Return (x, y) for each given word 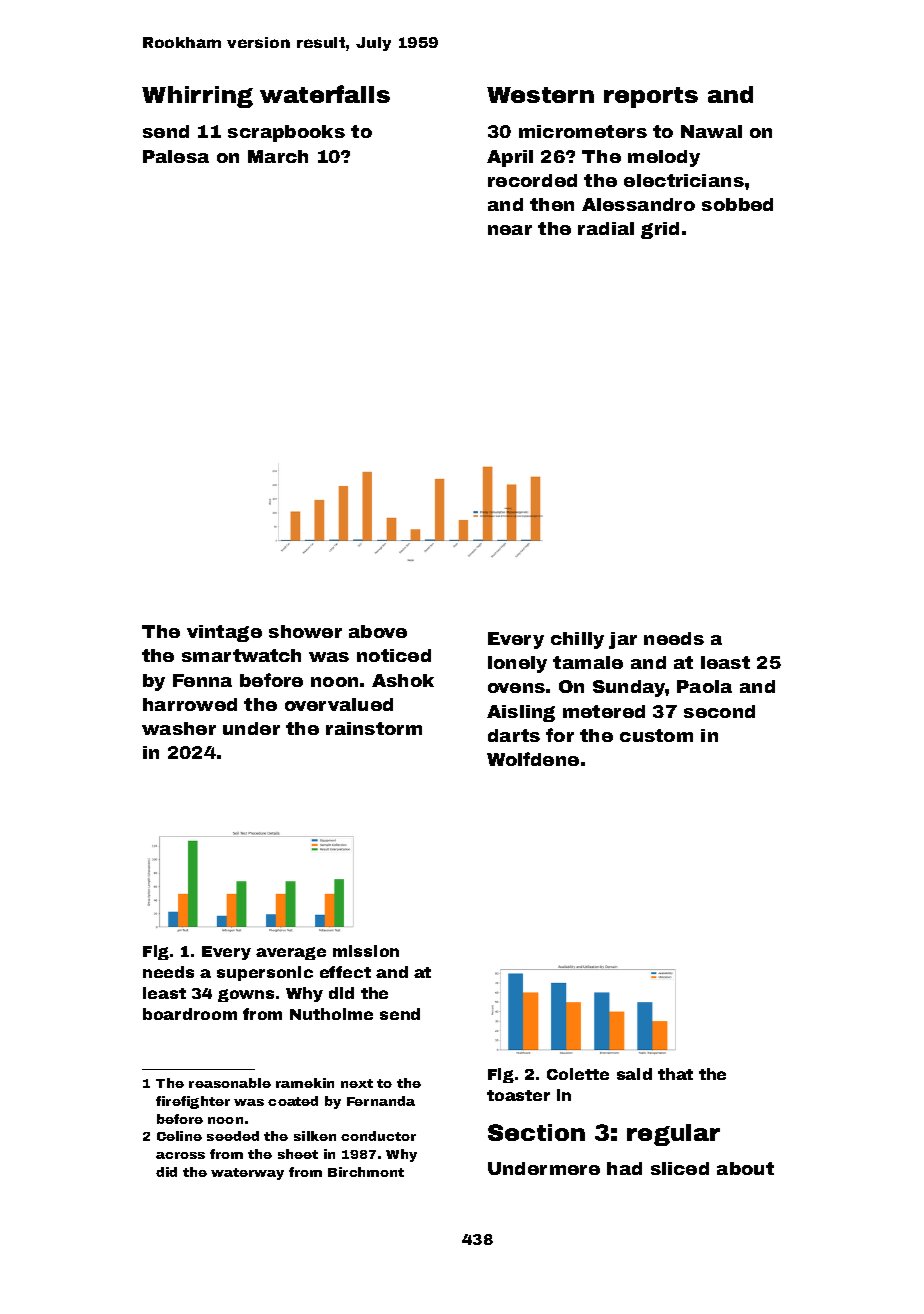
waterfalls (325, 94)
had (624, 1168)
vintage (224, 633)
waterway (247, 1174)
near (510, 230)
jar (623, 640)
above (378, 631)
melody (664, 158)
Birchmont (366, 1172)
